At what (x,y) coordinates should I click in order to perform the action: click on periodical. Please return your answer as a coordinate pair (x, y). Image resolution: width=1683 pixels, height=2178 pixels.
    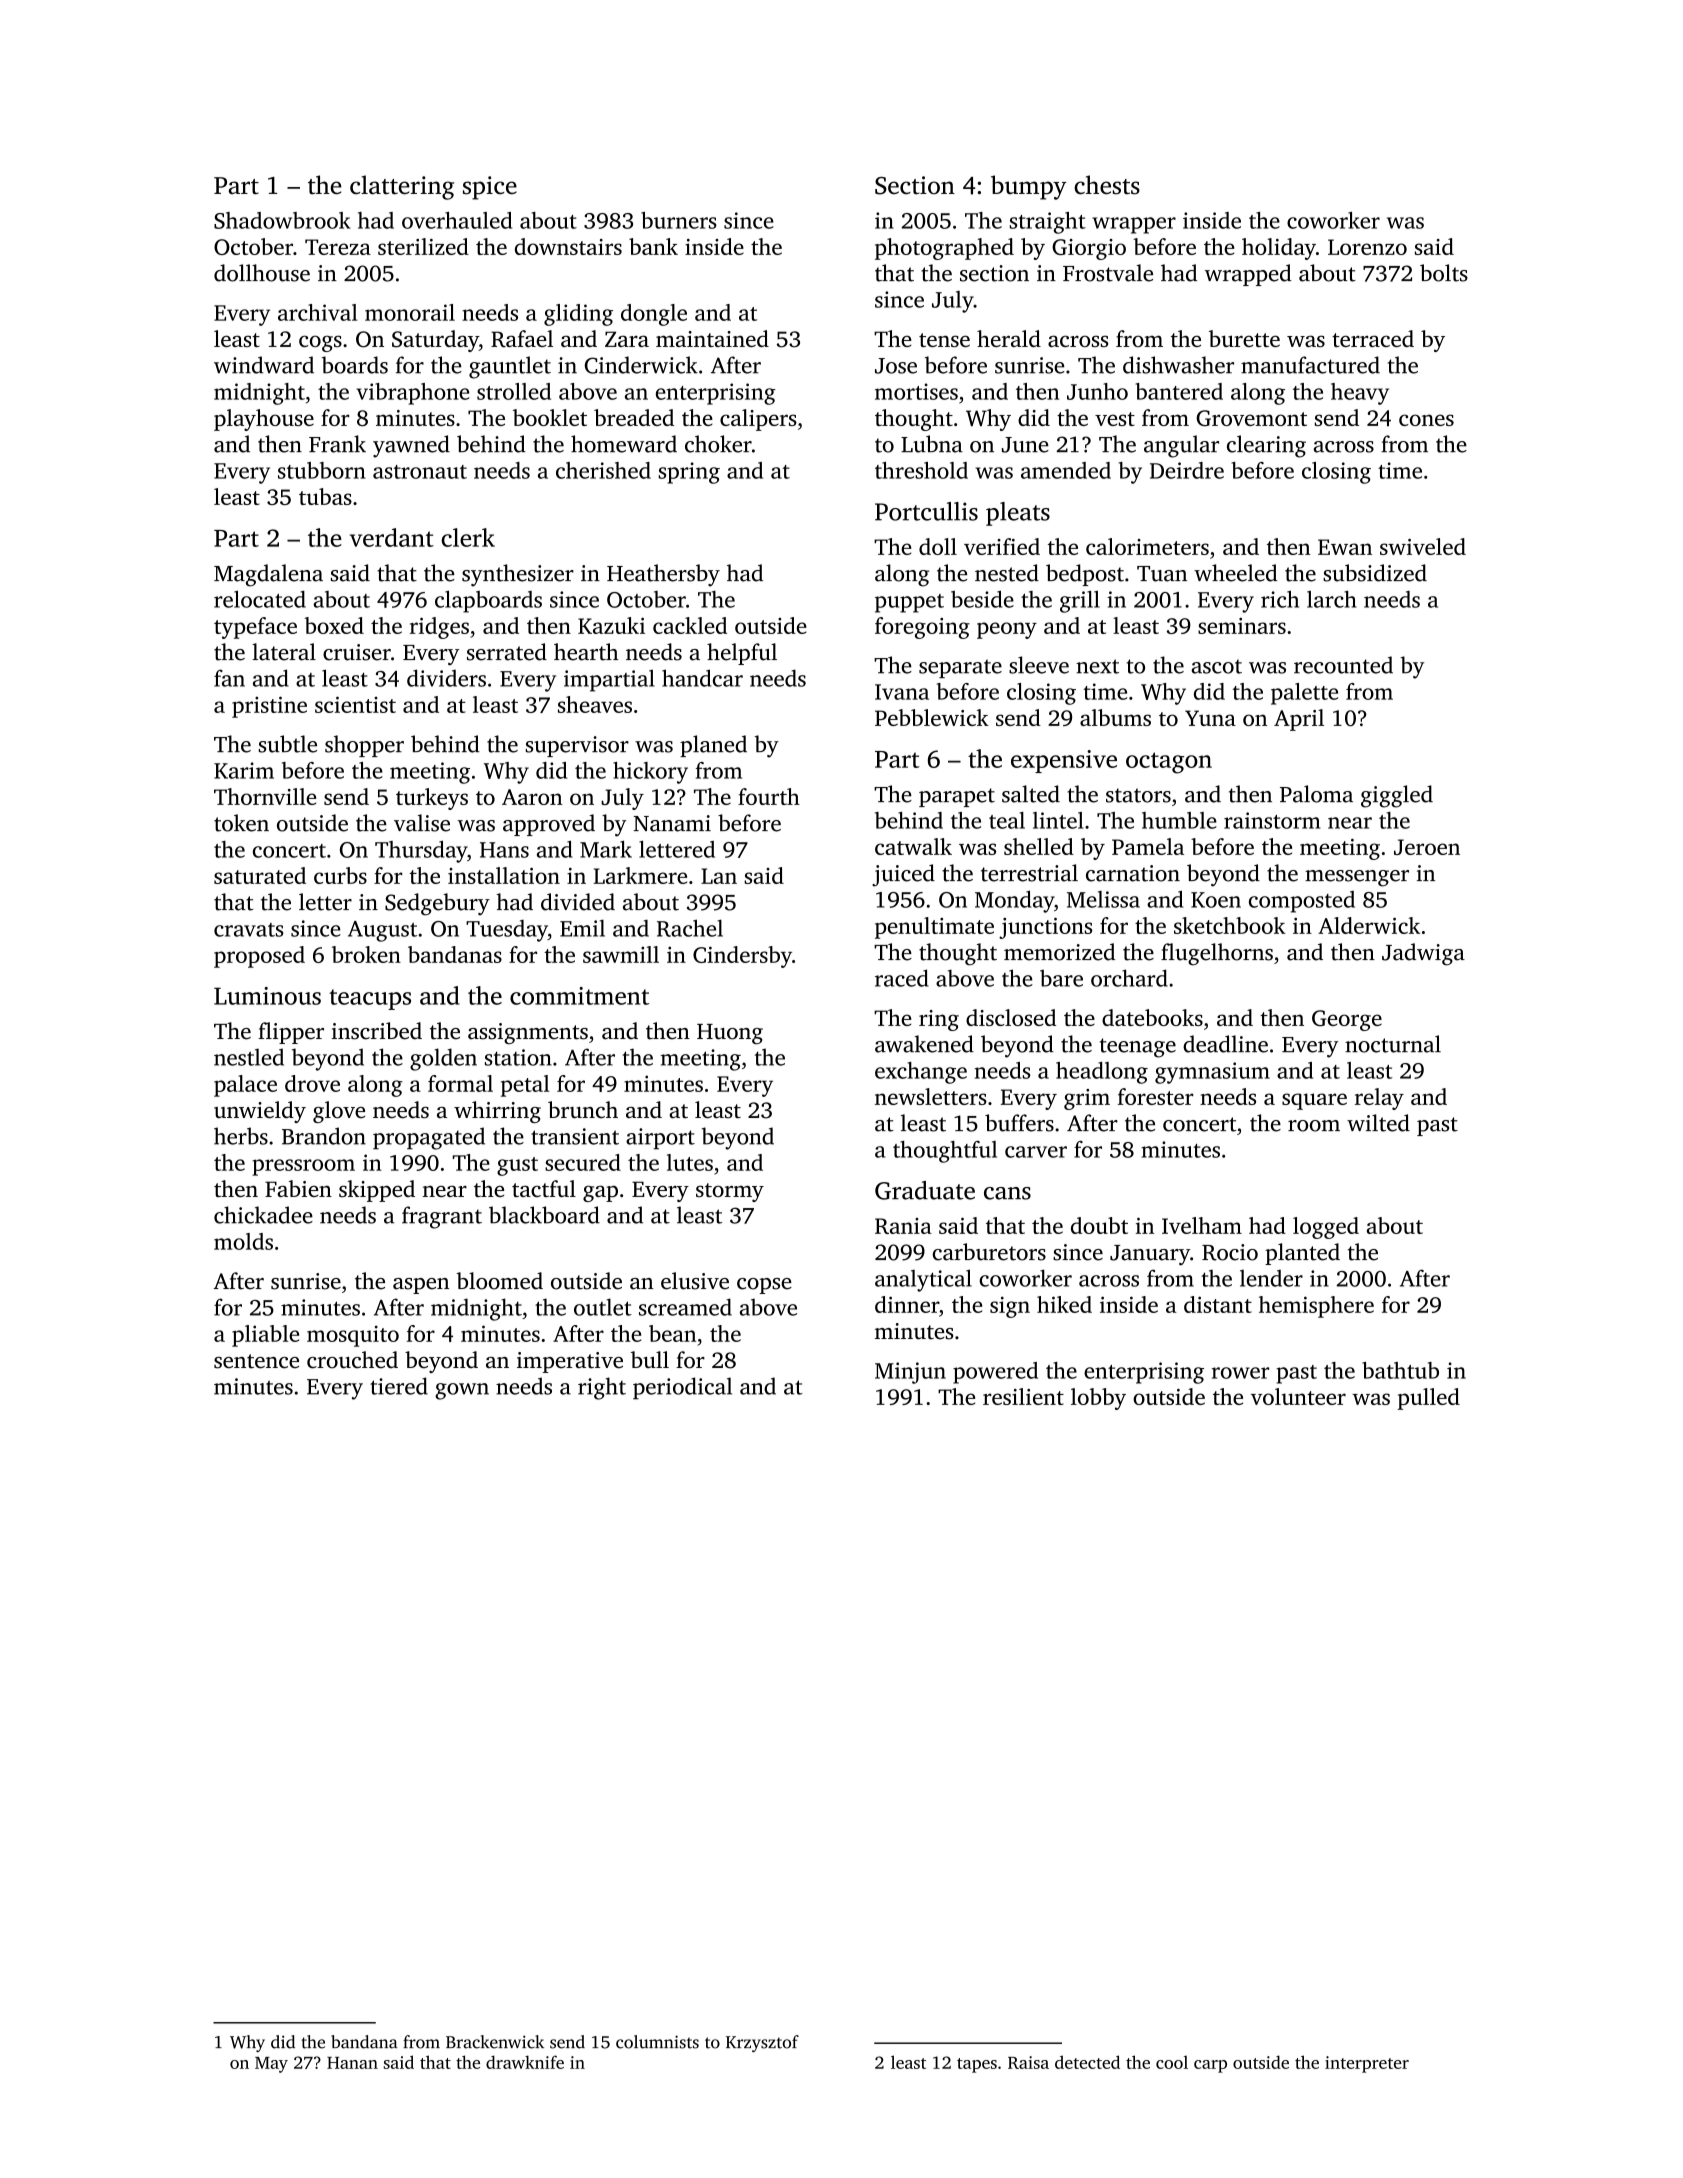
    Looking at the image, I should click on (682, 1388).
